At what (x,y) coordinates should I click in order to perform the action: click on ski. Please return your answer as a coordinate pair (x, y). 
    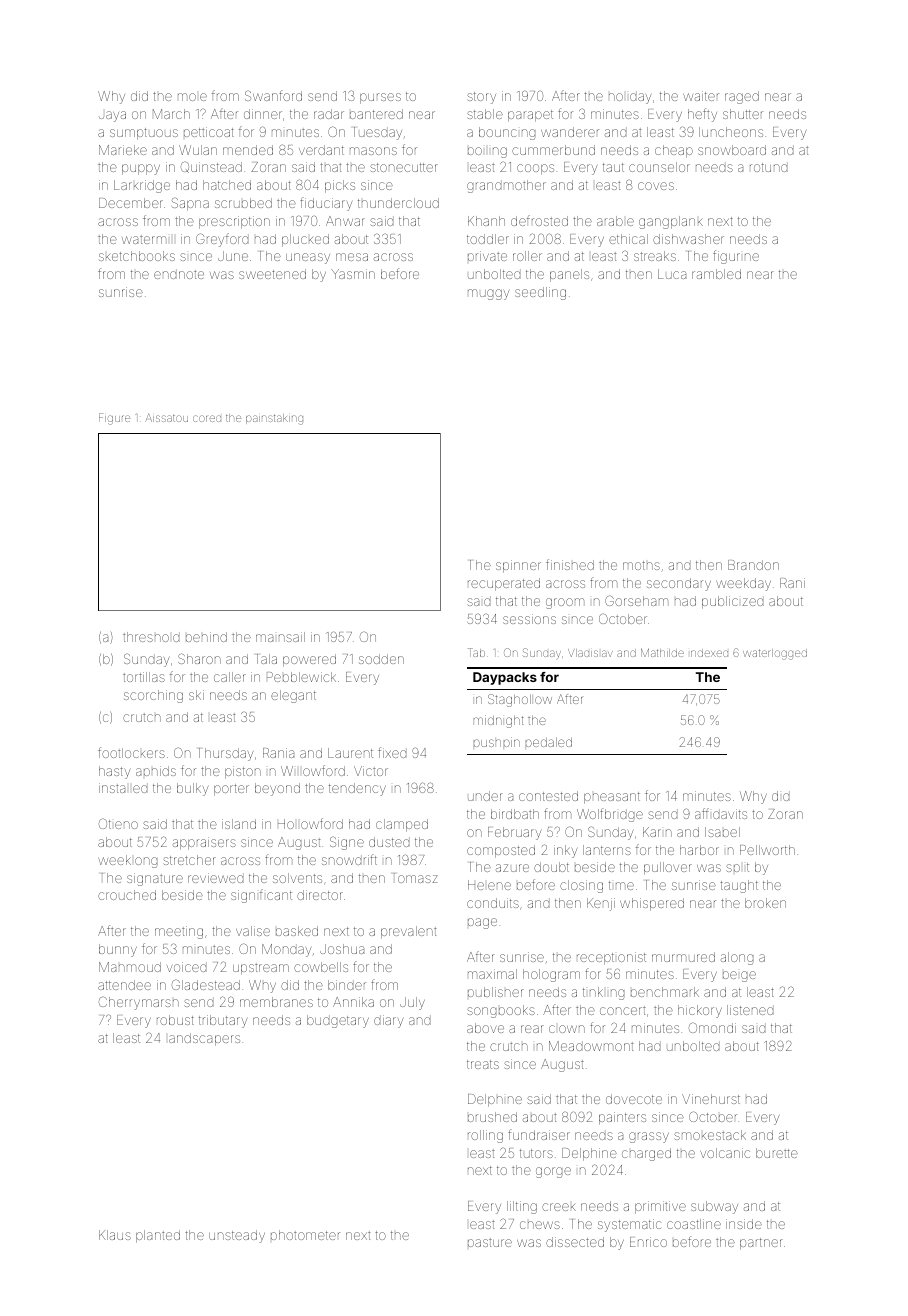
    Looking at the image, I should click on (196, 695).
